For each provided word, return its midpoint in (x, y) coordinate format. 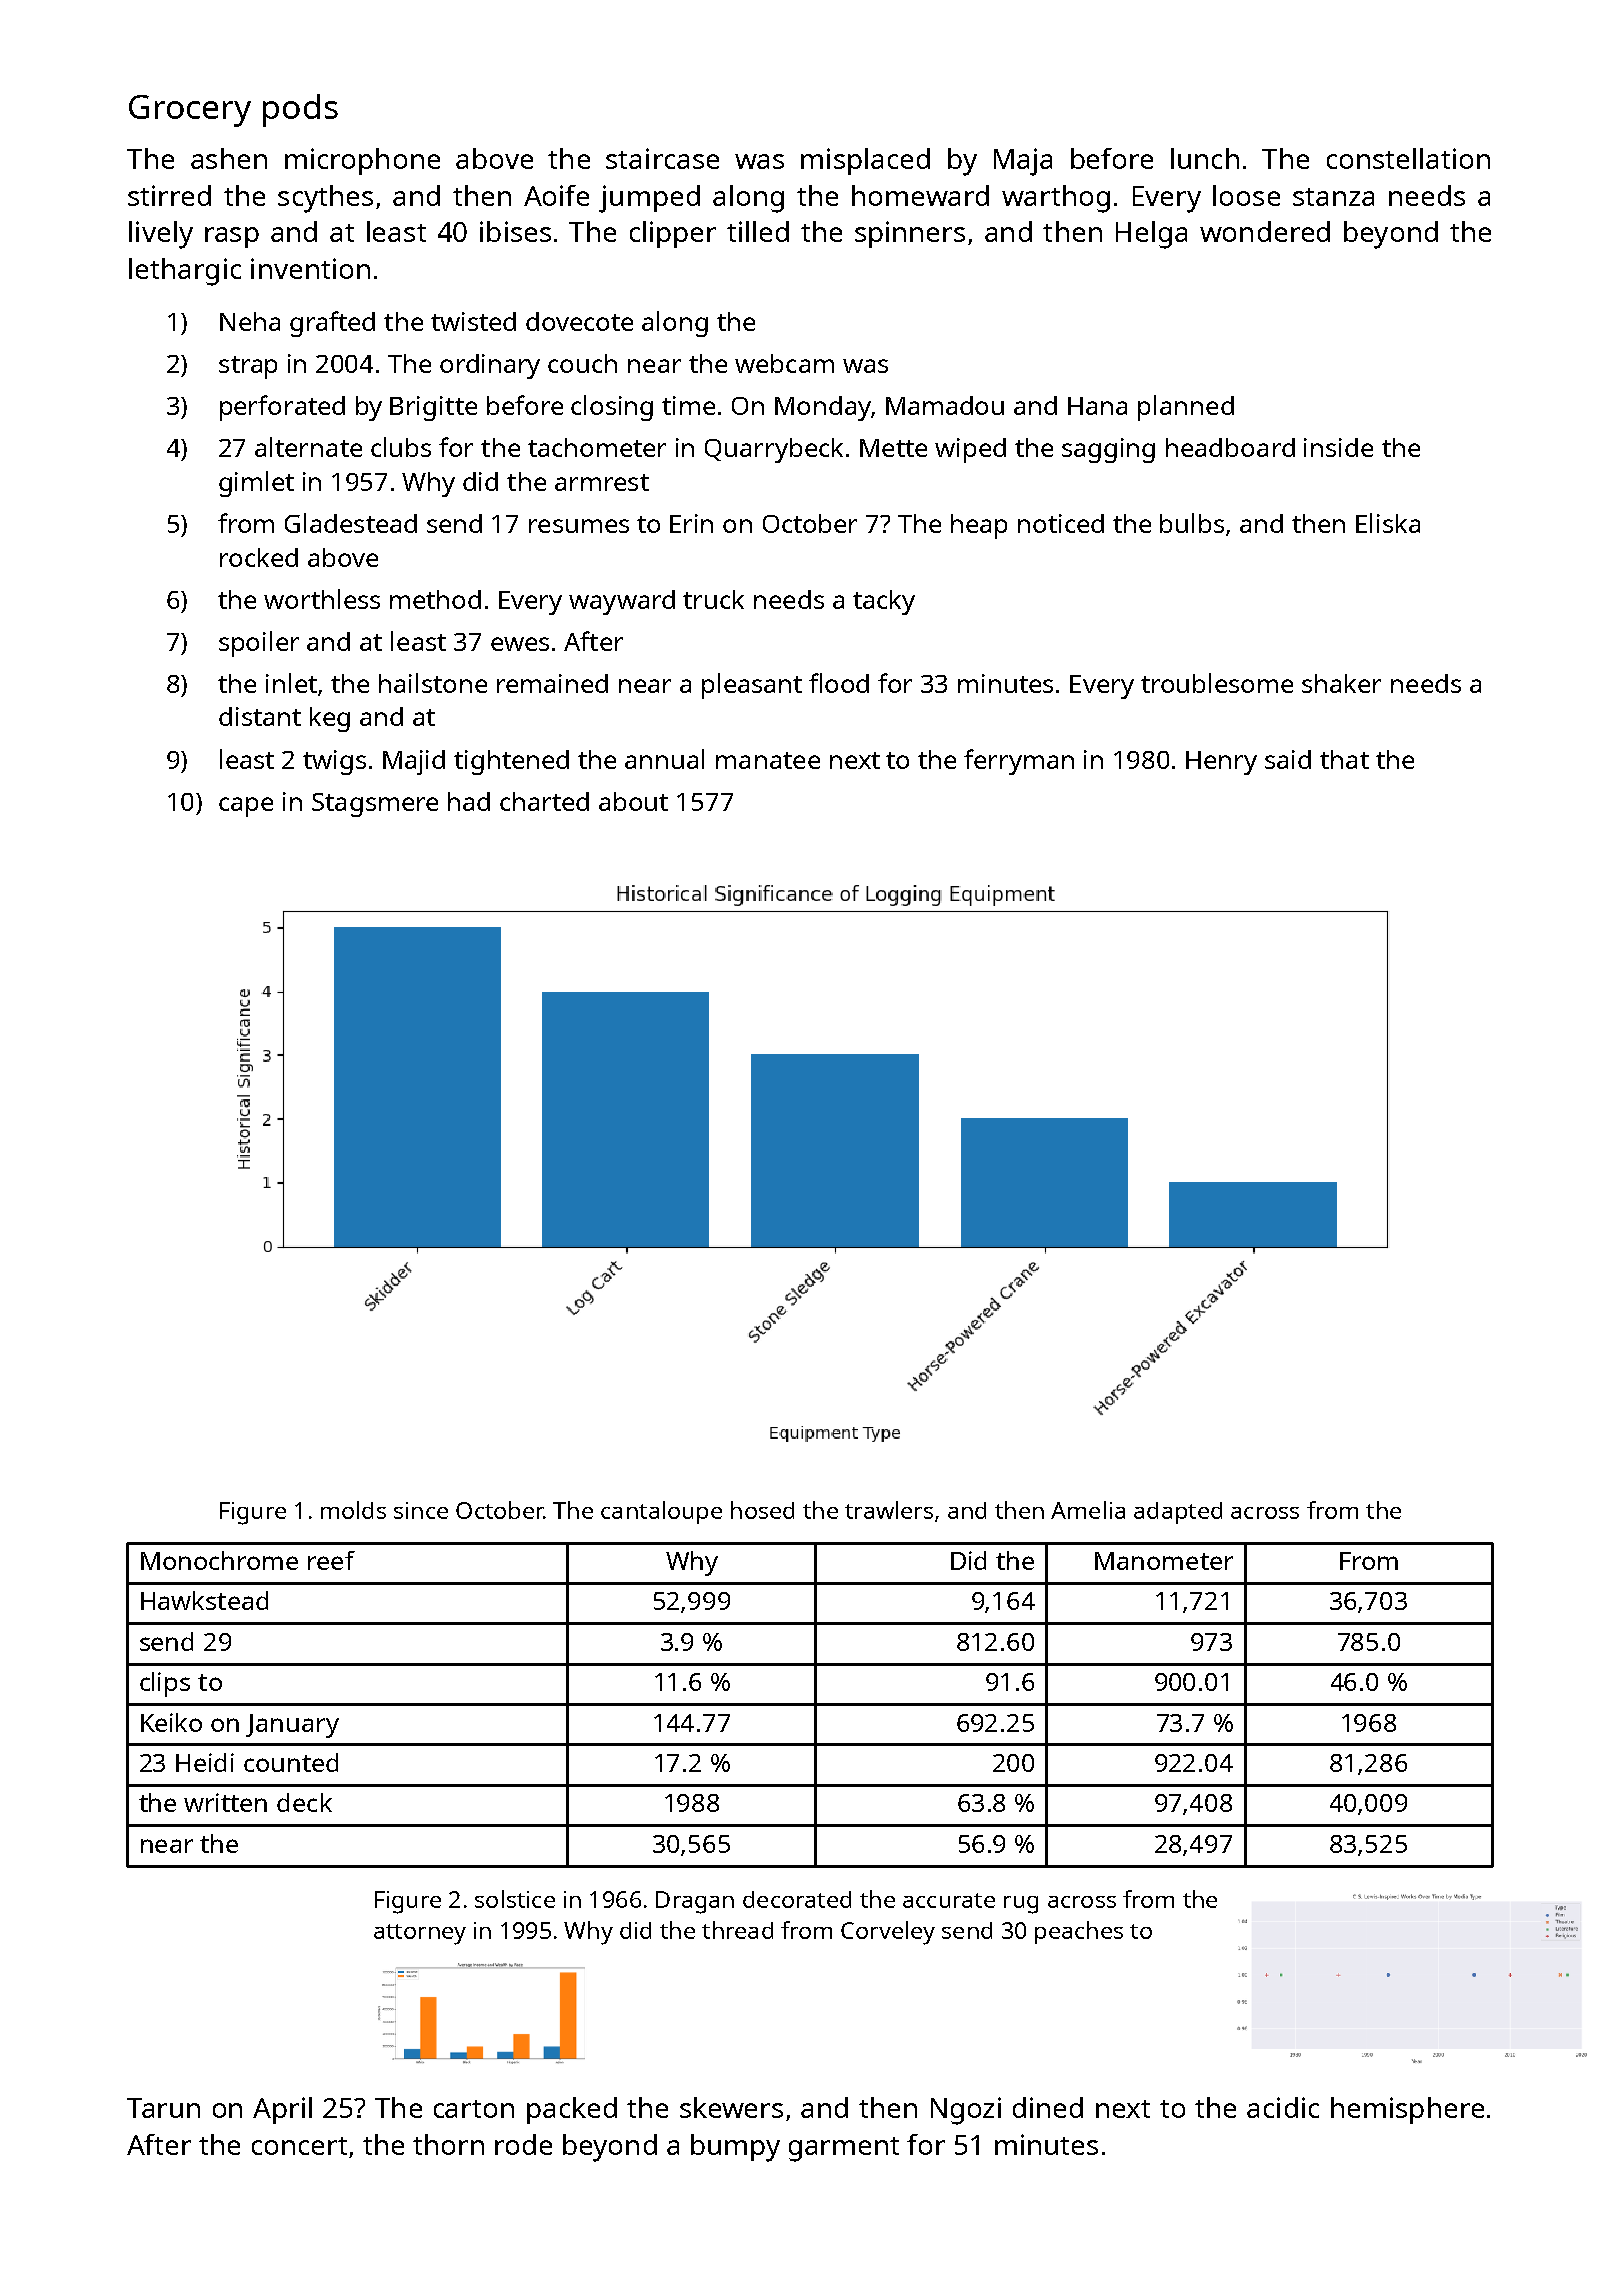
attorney (420, 1934)
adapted (1178, 1513)
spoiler (259, 644)
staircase (662, 158)
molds (353, 1510)
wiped (970, 450)
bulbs (1192, 523)
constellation (1408, 158)
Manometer (1164, 1561)
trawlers (889, 1510)
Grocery (190, 111)
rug (1021, 1905)
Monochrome (219, 1560)
